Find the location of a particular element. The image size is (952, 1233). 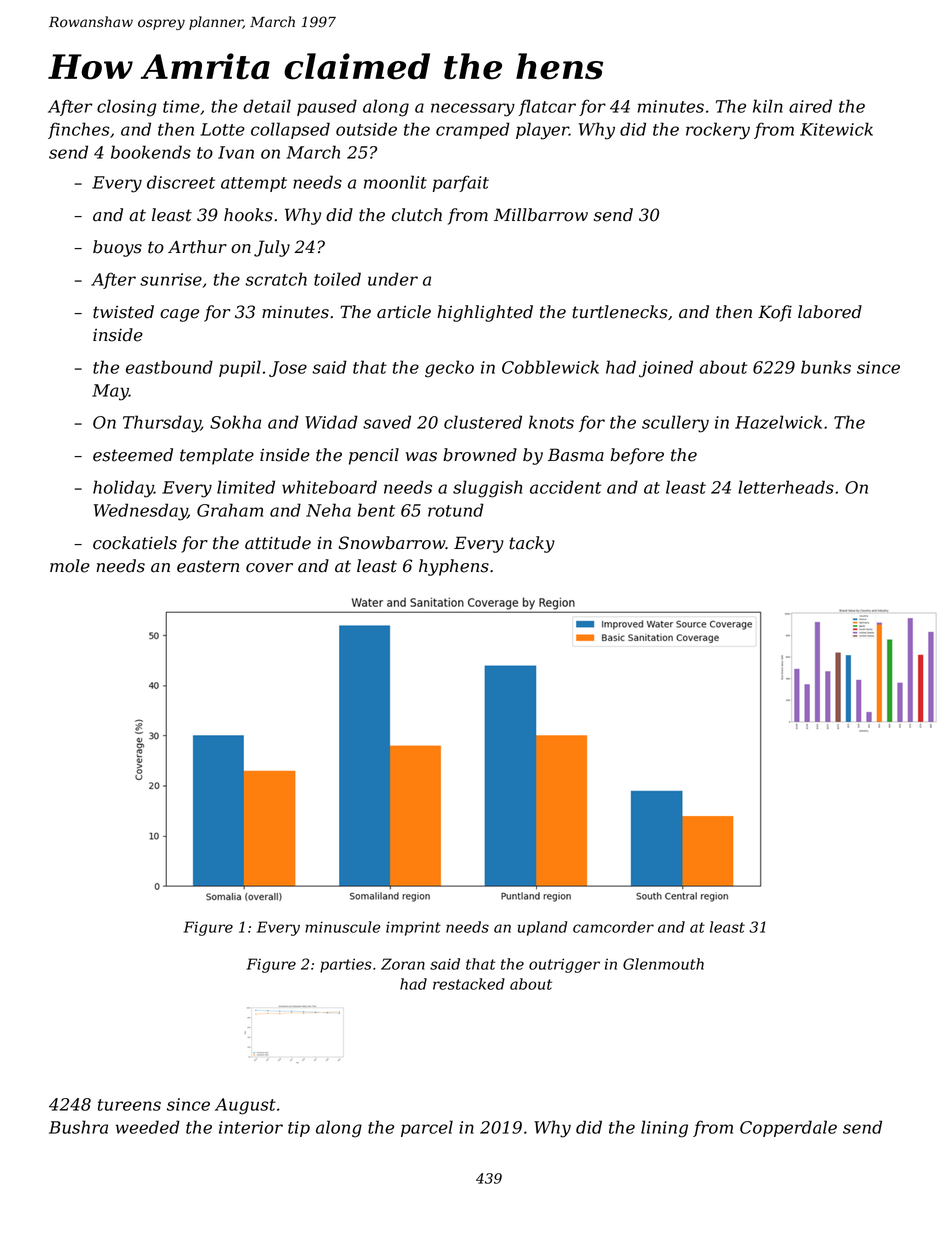

parties is located at coordinates (346, 965).
